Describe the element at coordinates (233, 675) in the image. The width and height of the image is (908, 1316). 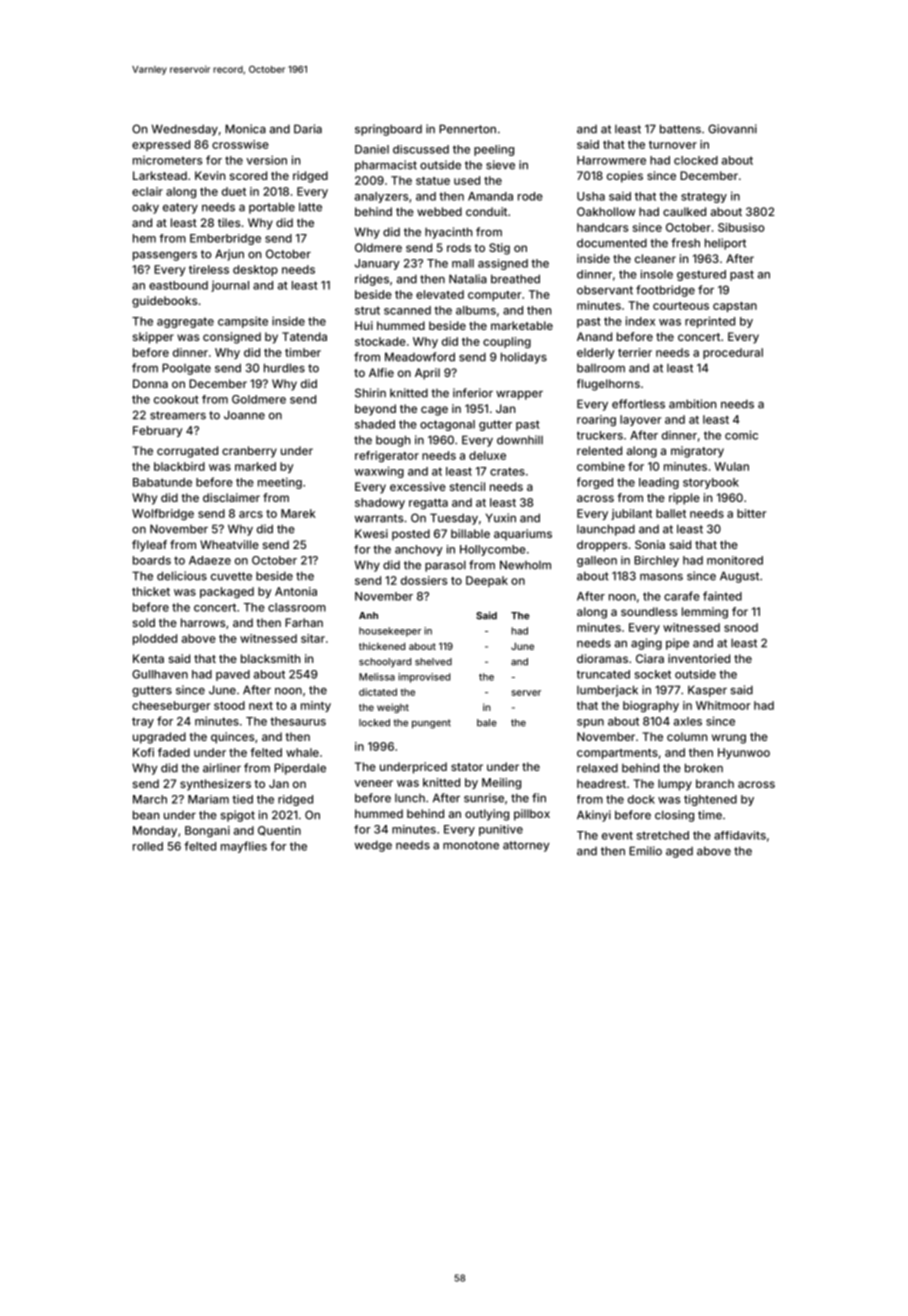
I see `paved` at that location.
